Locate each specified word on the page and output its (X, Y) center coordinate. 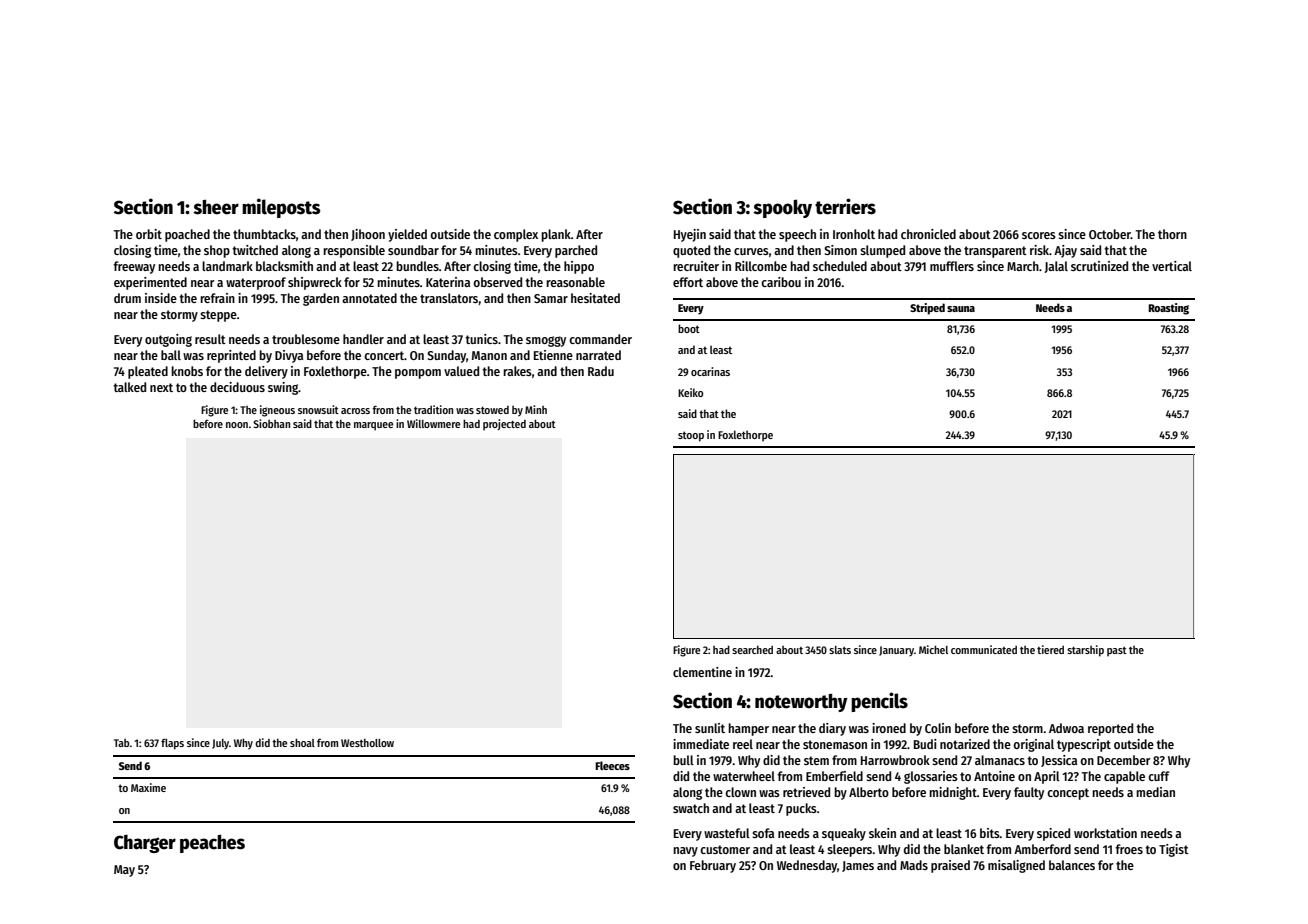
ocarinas (710, 371)
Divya (289, 356)
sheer (216, 207)
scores (1039, 235)
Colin (938, 728)
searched (752, 650)
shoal (302, 742)
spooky (783, 208)
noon (237, 425)
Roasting (1168, 309)
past (1117, 652)
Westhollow (367, 743)
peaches (212, 844)
